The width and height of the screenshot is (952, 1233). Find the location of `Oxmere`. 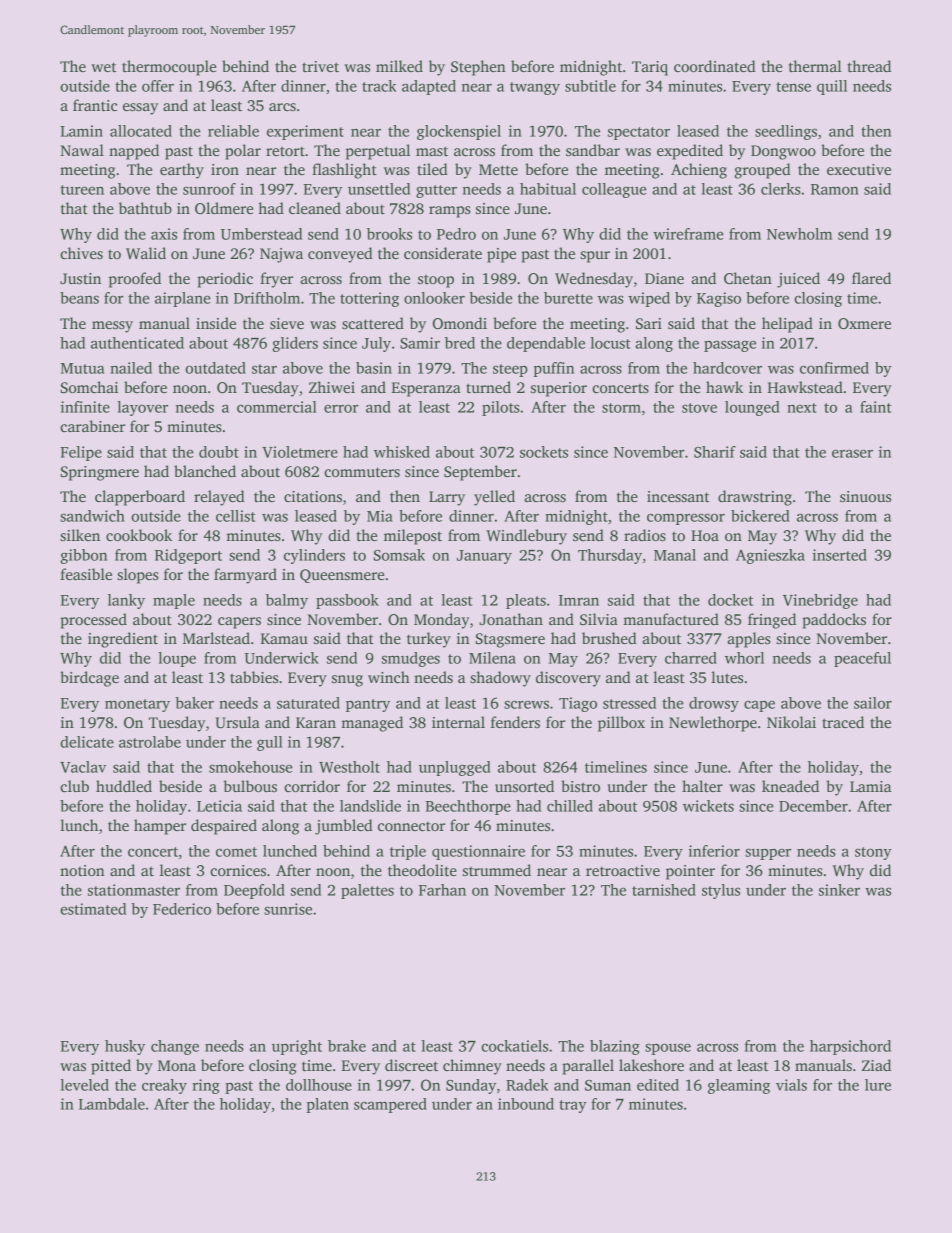

Oxmere is located at coordinates (864, 323).
